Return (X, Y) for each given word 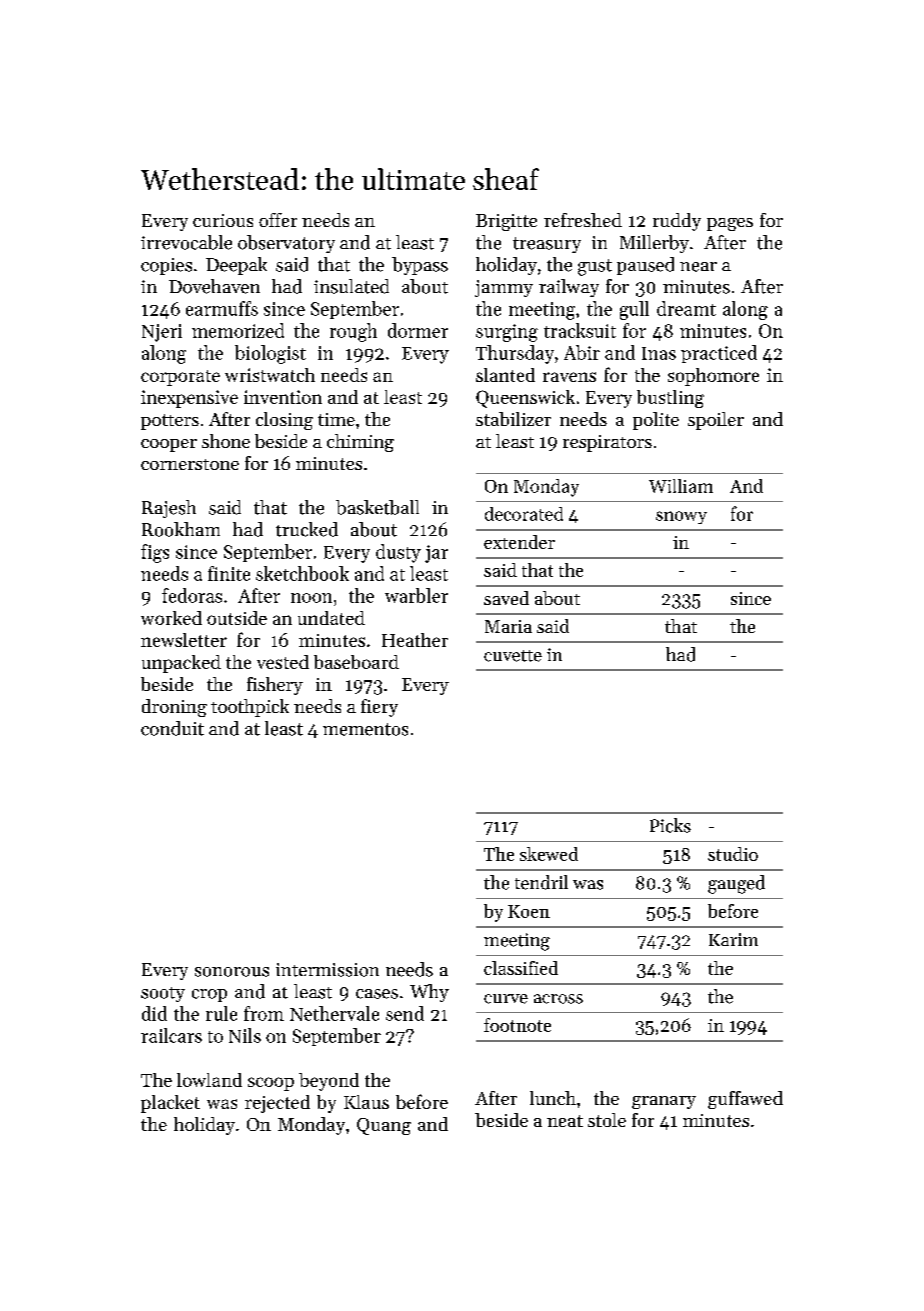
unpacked (181, 664)
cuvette (513, 656)
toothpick (250, 708)
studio (733, 854)
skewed (549, 854)
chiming (360, 443)
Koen (529, 911)
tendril (541, 882)
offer (278, 220)
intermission (327, 970)
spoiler (716, 421)
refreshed (583, 220)
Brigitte (506, 222)
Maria (508, 626)
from (264, 1013)
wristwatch (270, 375)
